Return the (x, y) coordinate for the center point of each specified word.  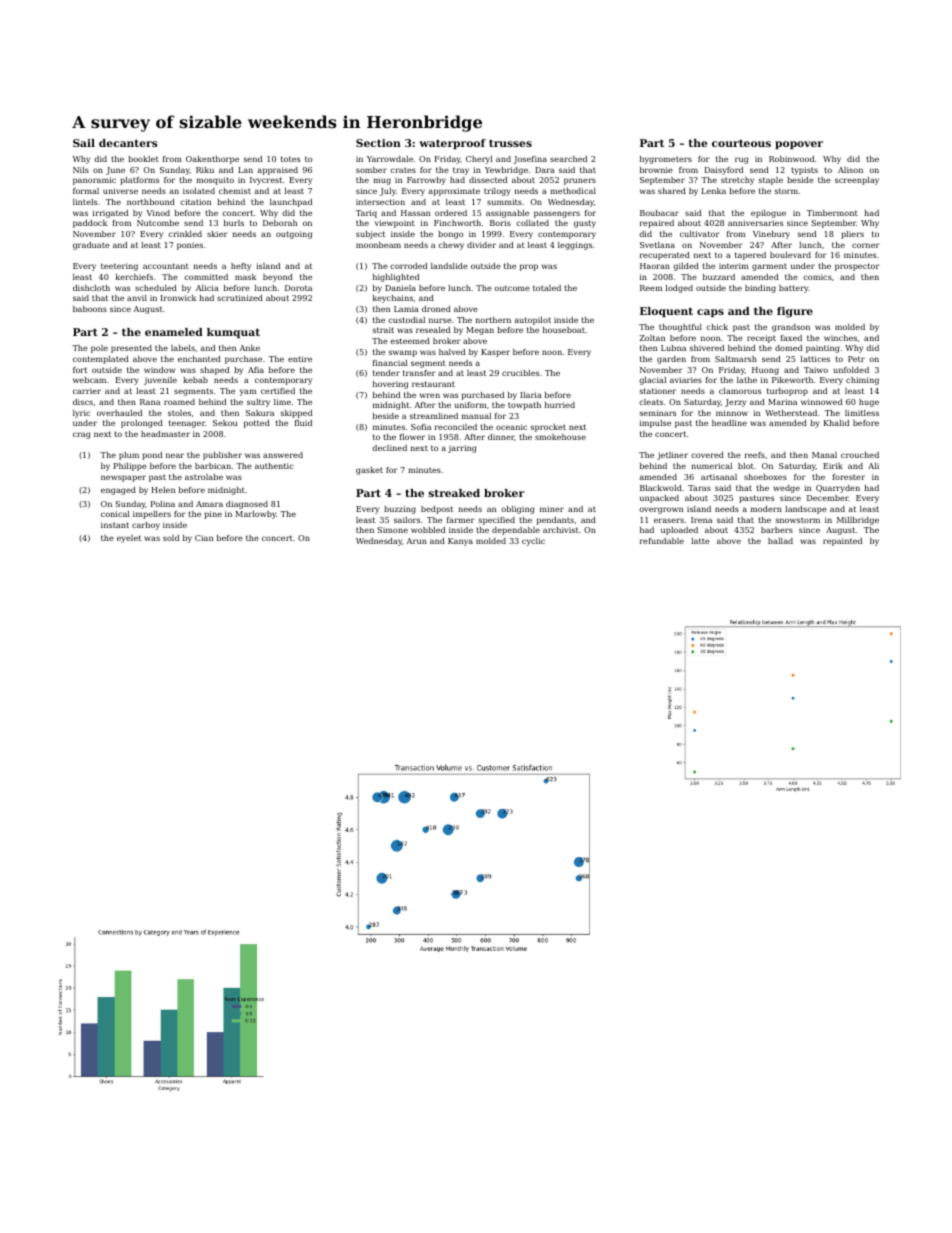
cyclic (533, 542)
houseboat (564, 330)
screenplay (857, 181)
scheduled (156, 288)
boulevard (790, 255)
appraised (277, 171)
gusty (585, 224)
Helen (163, 490)
